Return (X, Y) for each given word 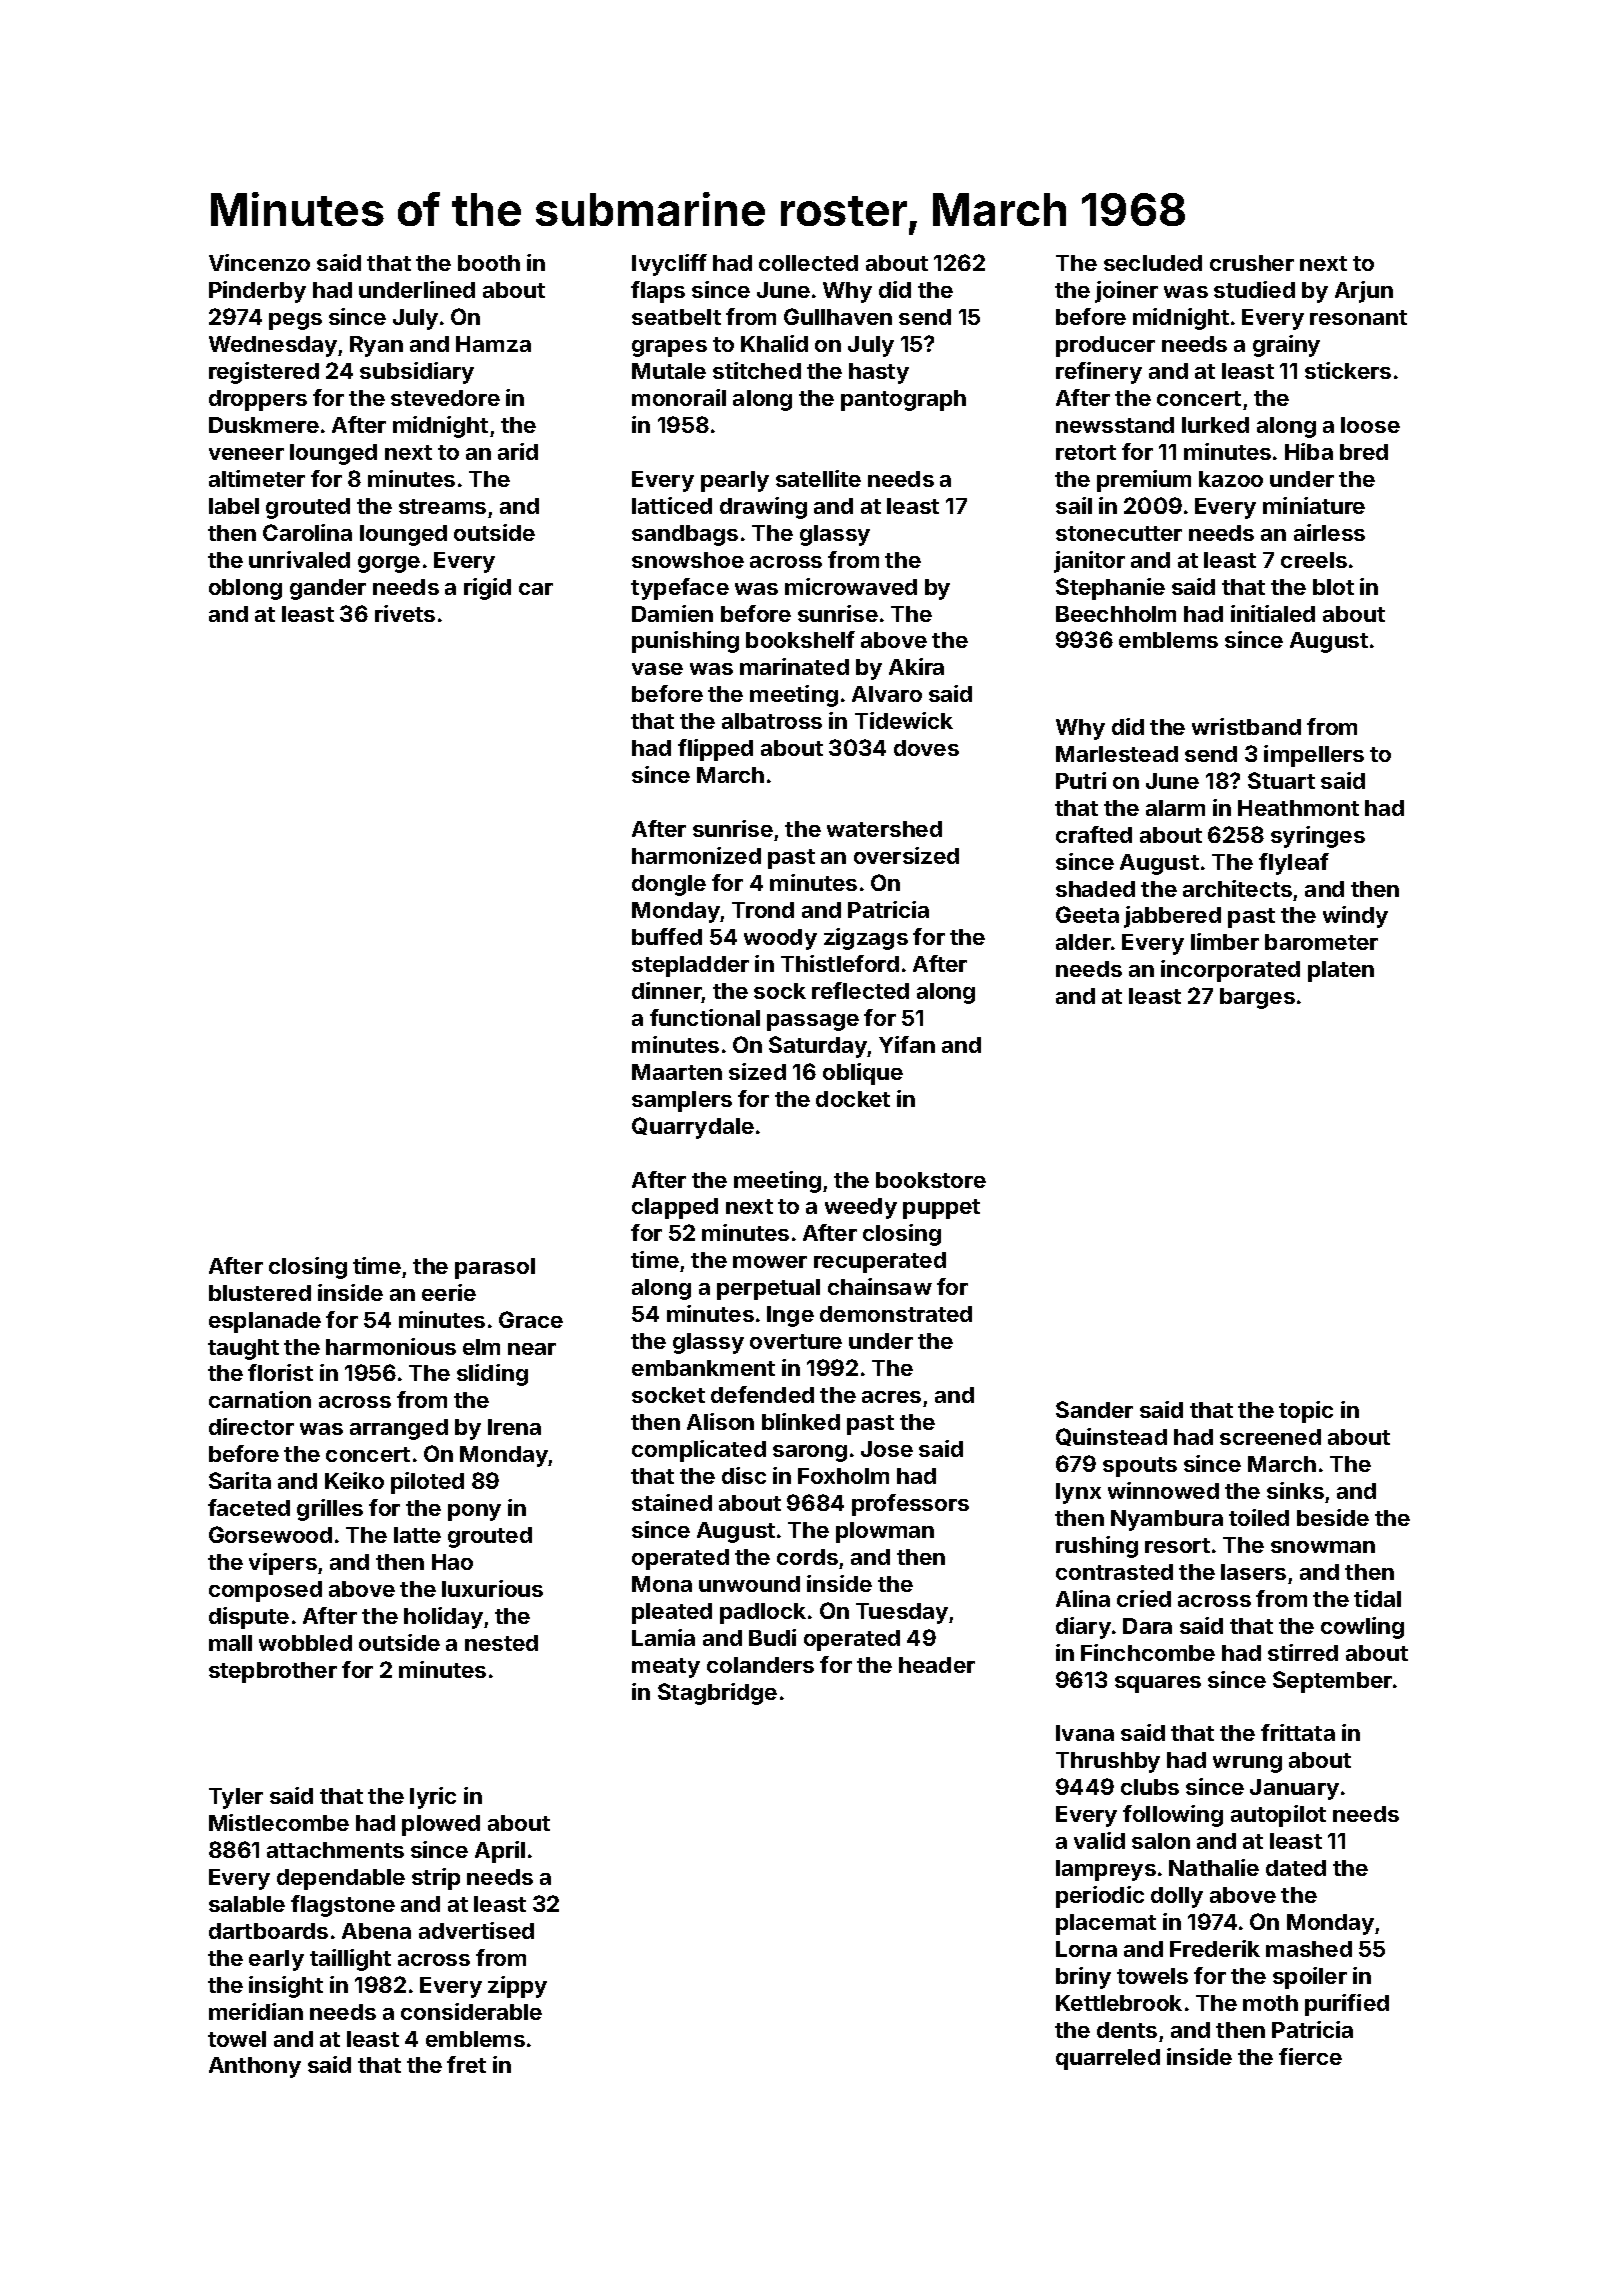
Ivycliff (669, 265)
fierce (1310, 2056)
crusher (1252, 263)
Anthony (255, 2067)
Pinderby (257, 292)
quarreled (1108, 2059)
